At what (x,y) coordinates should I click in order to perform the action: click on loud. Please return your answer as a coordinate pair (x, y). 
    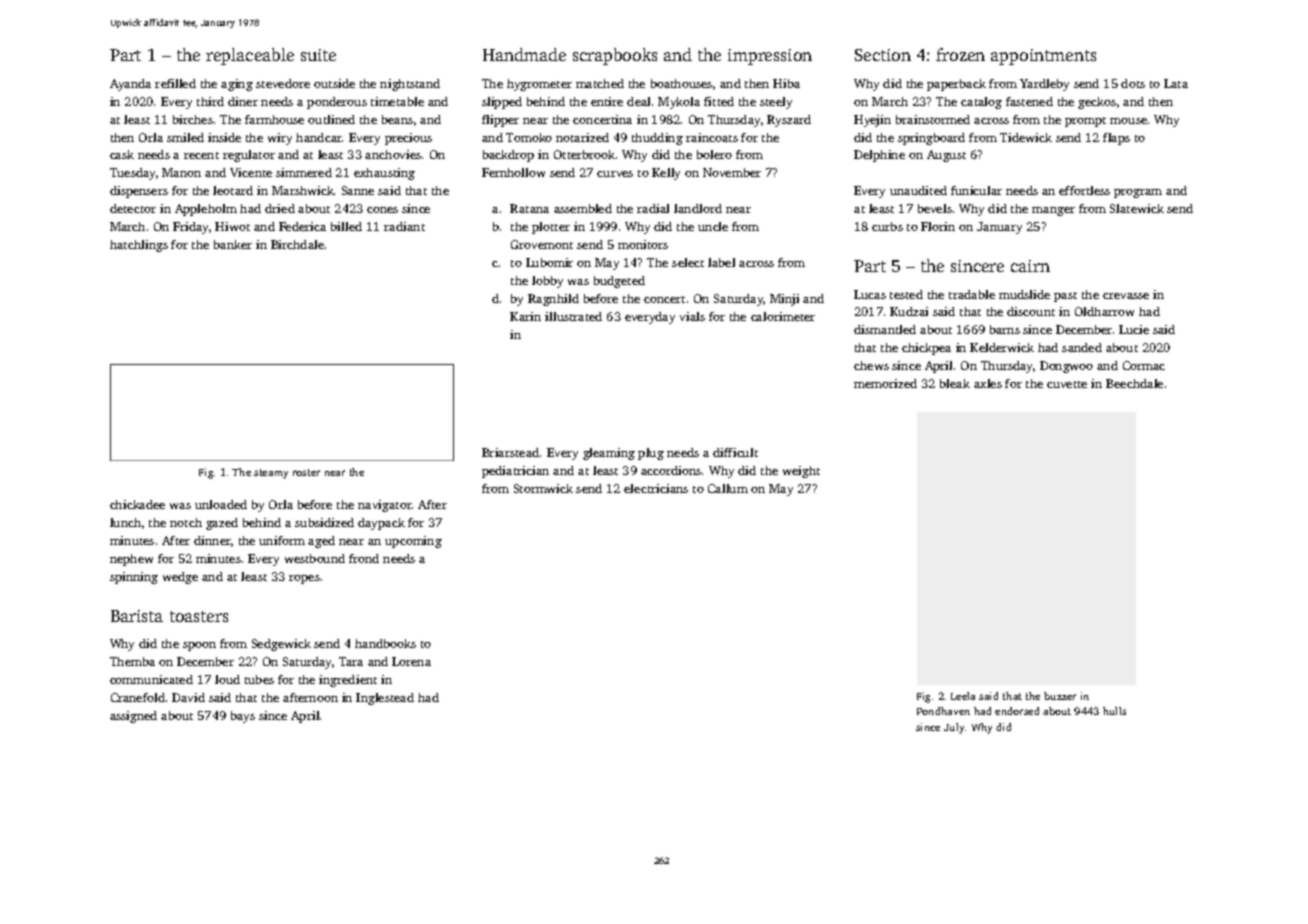
    Looking at the image, I should click on (227, 679).
